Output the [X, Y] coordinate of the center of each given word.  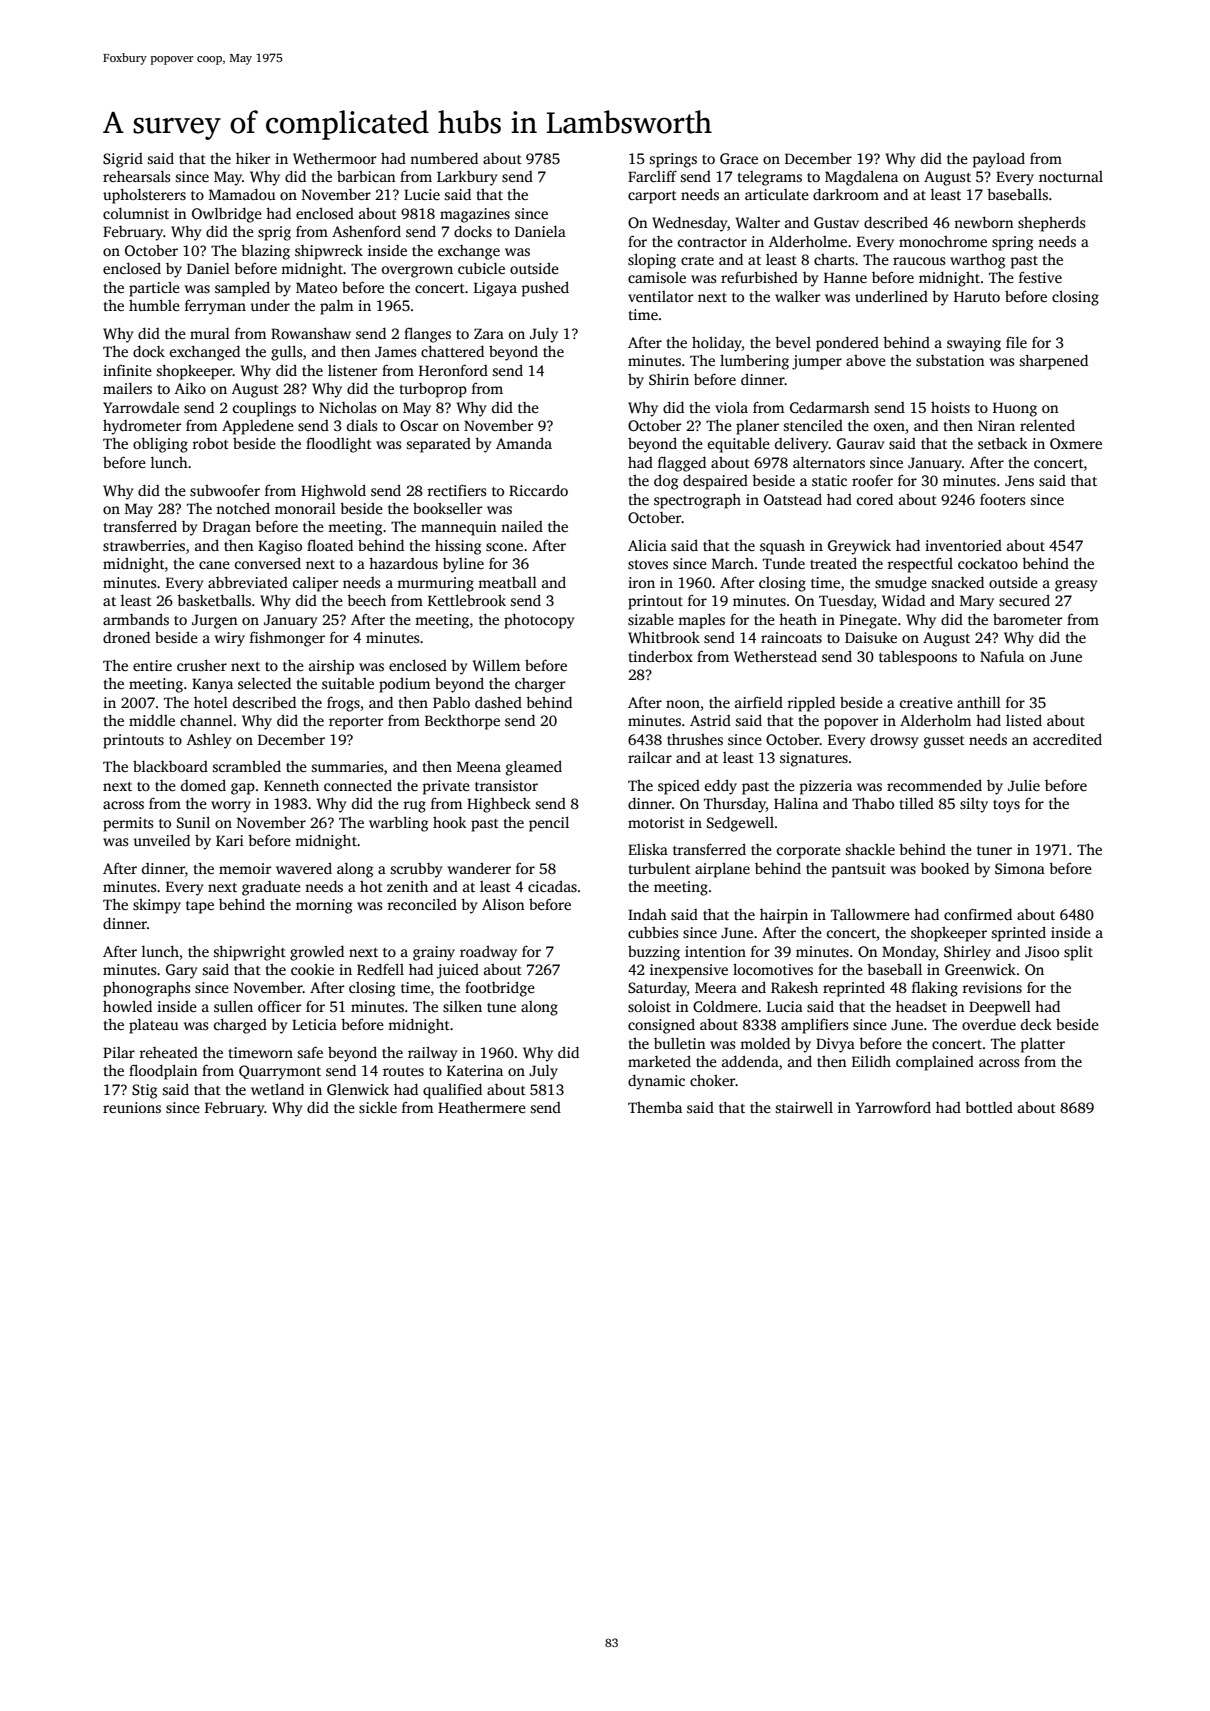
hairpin [784, 916]
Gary [182, 971]
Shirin [669, 379]
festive [1040, 277]
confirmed [978, 914]
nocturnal [1071, 176]
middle [152, 720]
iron [641, 582]
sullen [233, 1006]
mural [210, 333]
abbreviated [248, 582]
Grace [739, 158]
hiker [253, 158]
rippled [811, 704]
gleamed [534, 768]
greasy [1076, 586]
